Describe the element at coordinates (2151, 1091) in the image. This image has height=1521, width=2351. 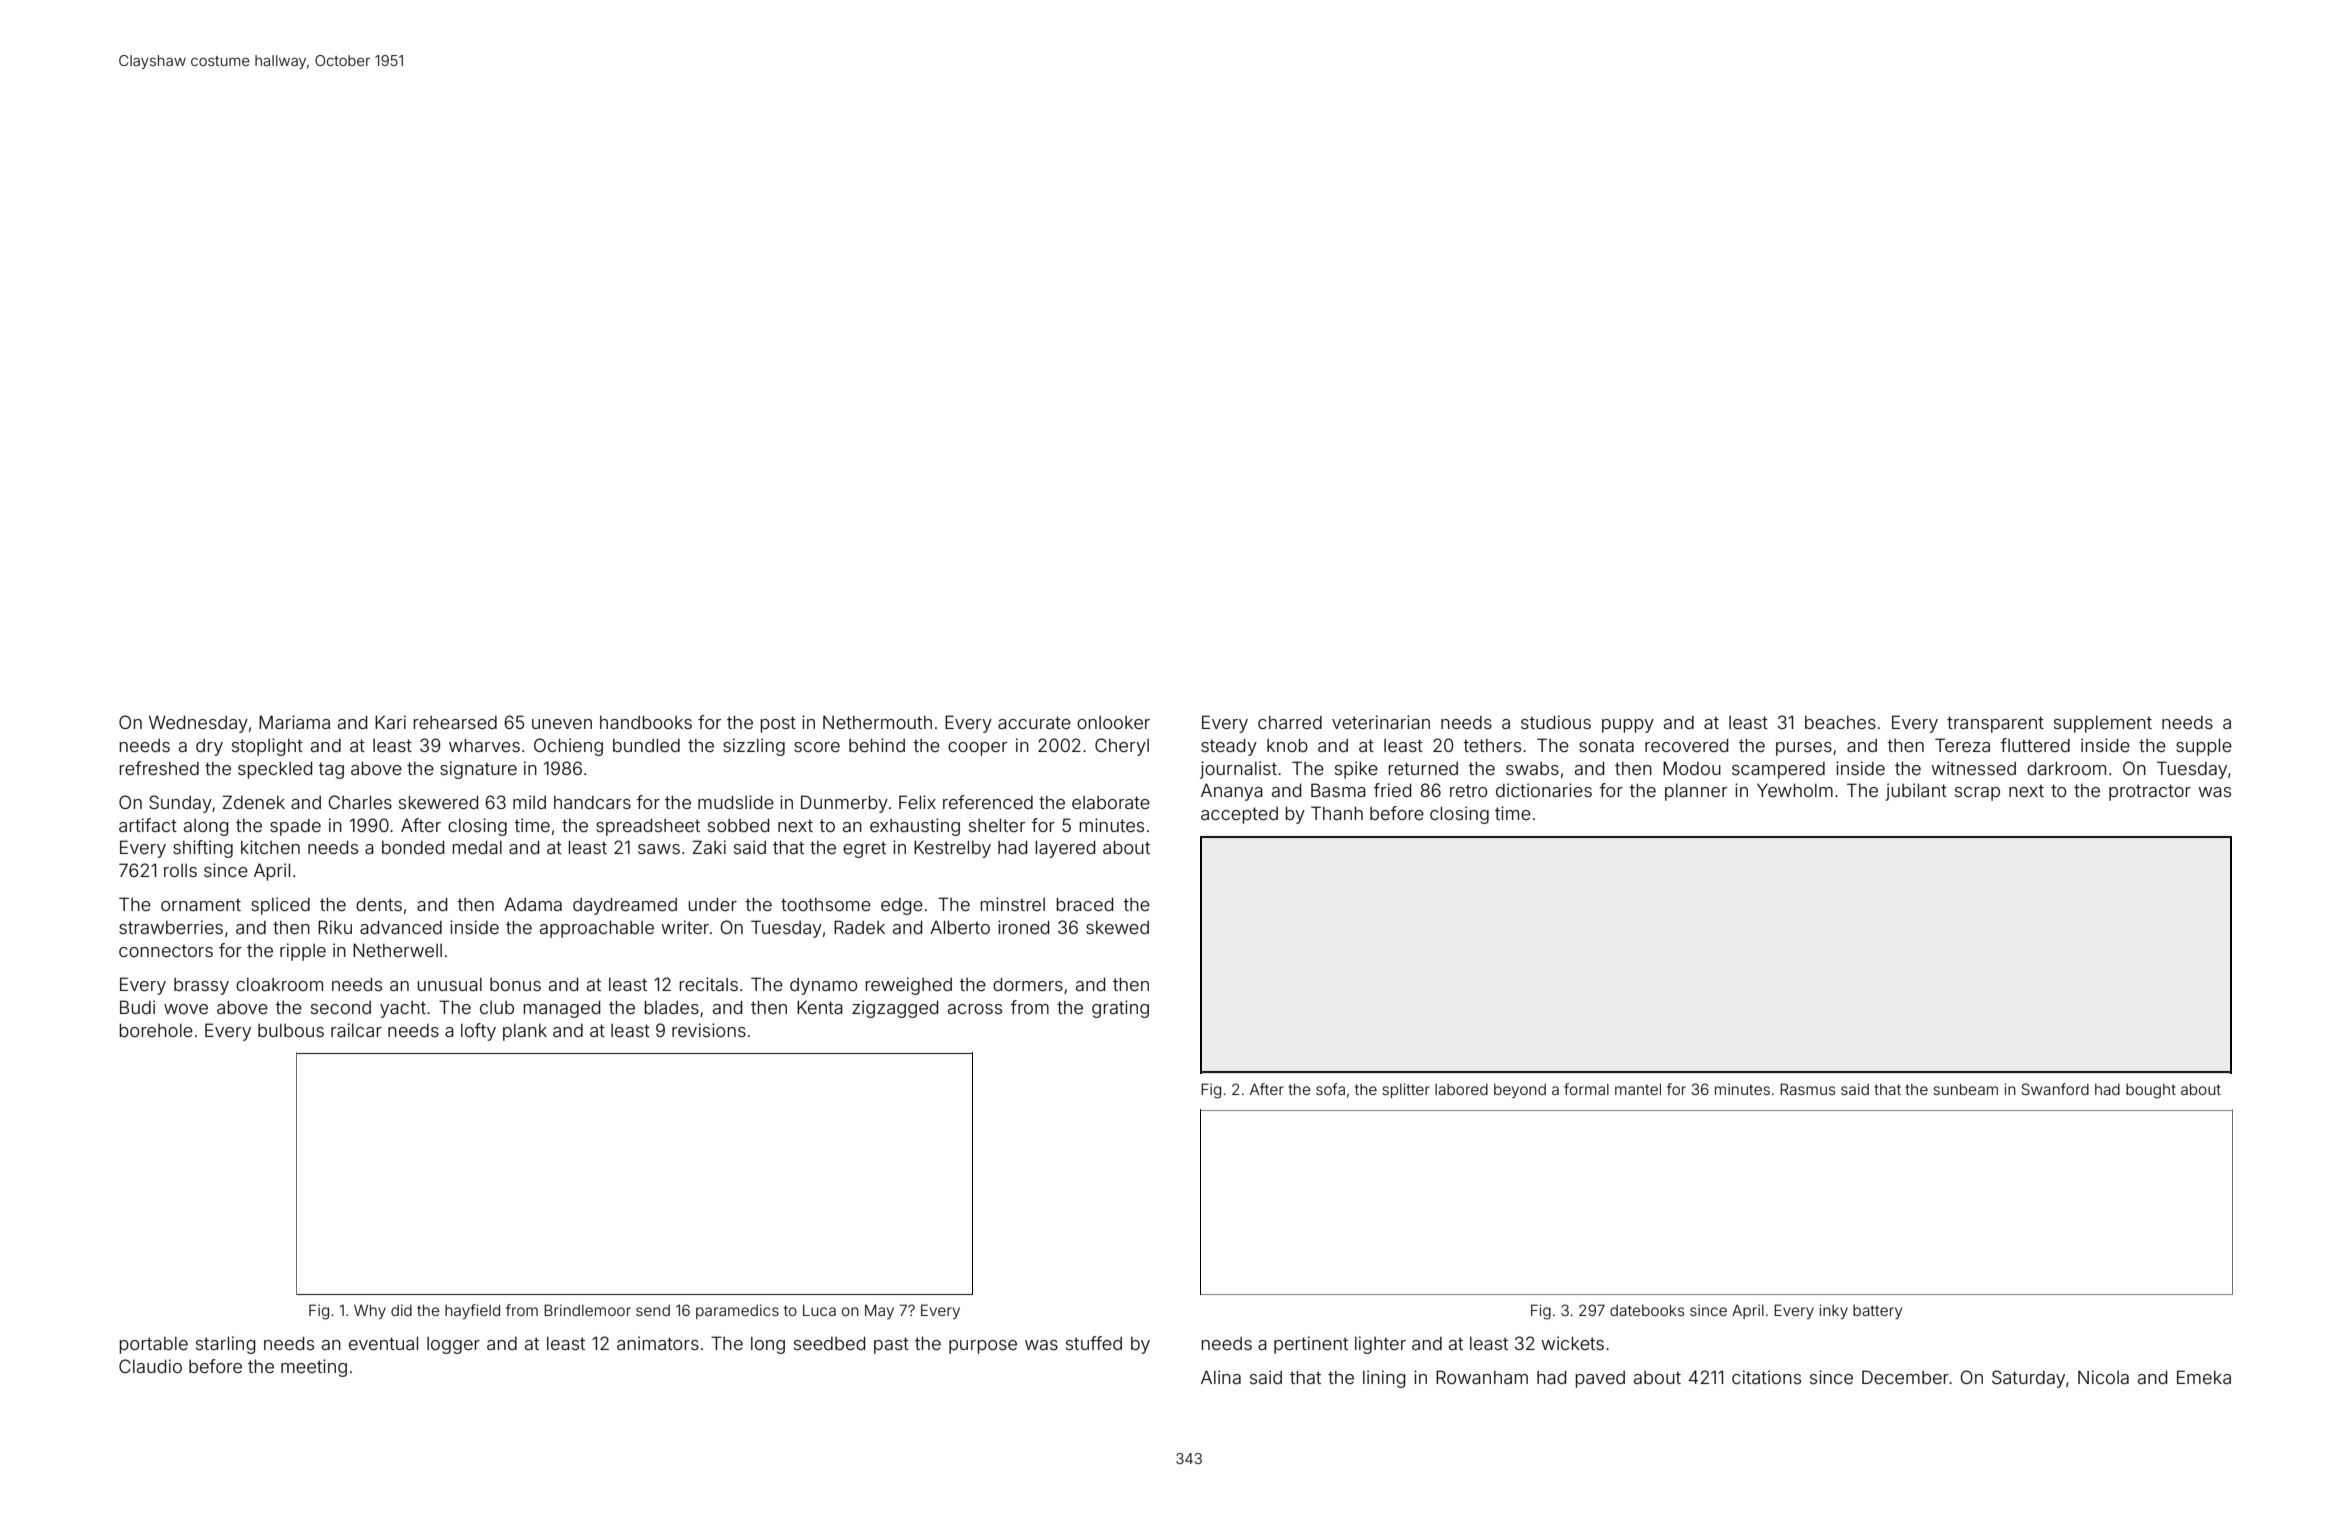
I see `bought` at that location.
